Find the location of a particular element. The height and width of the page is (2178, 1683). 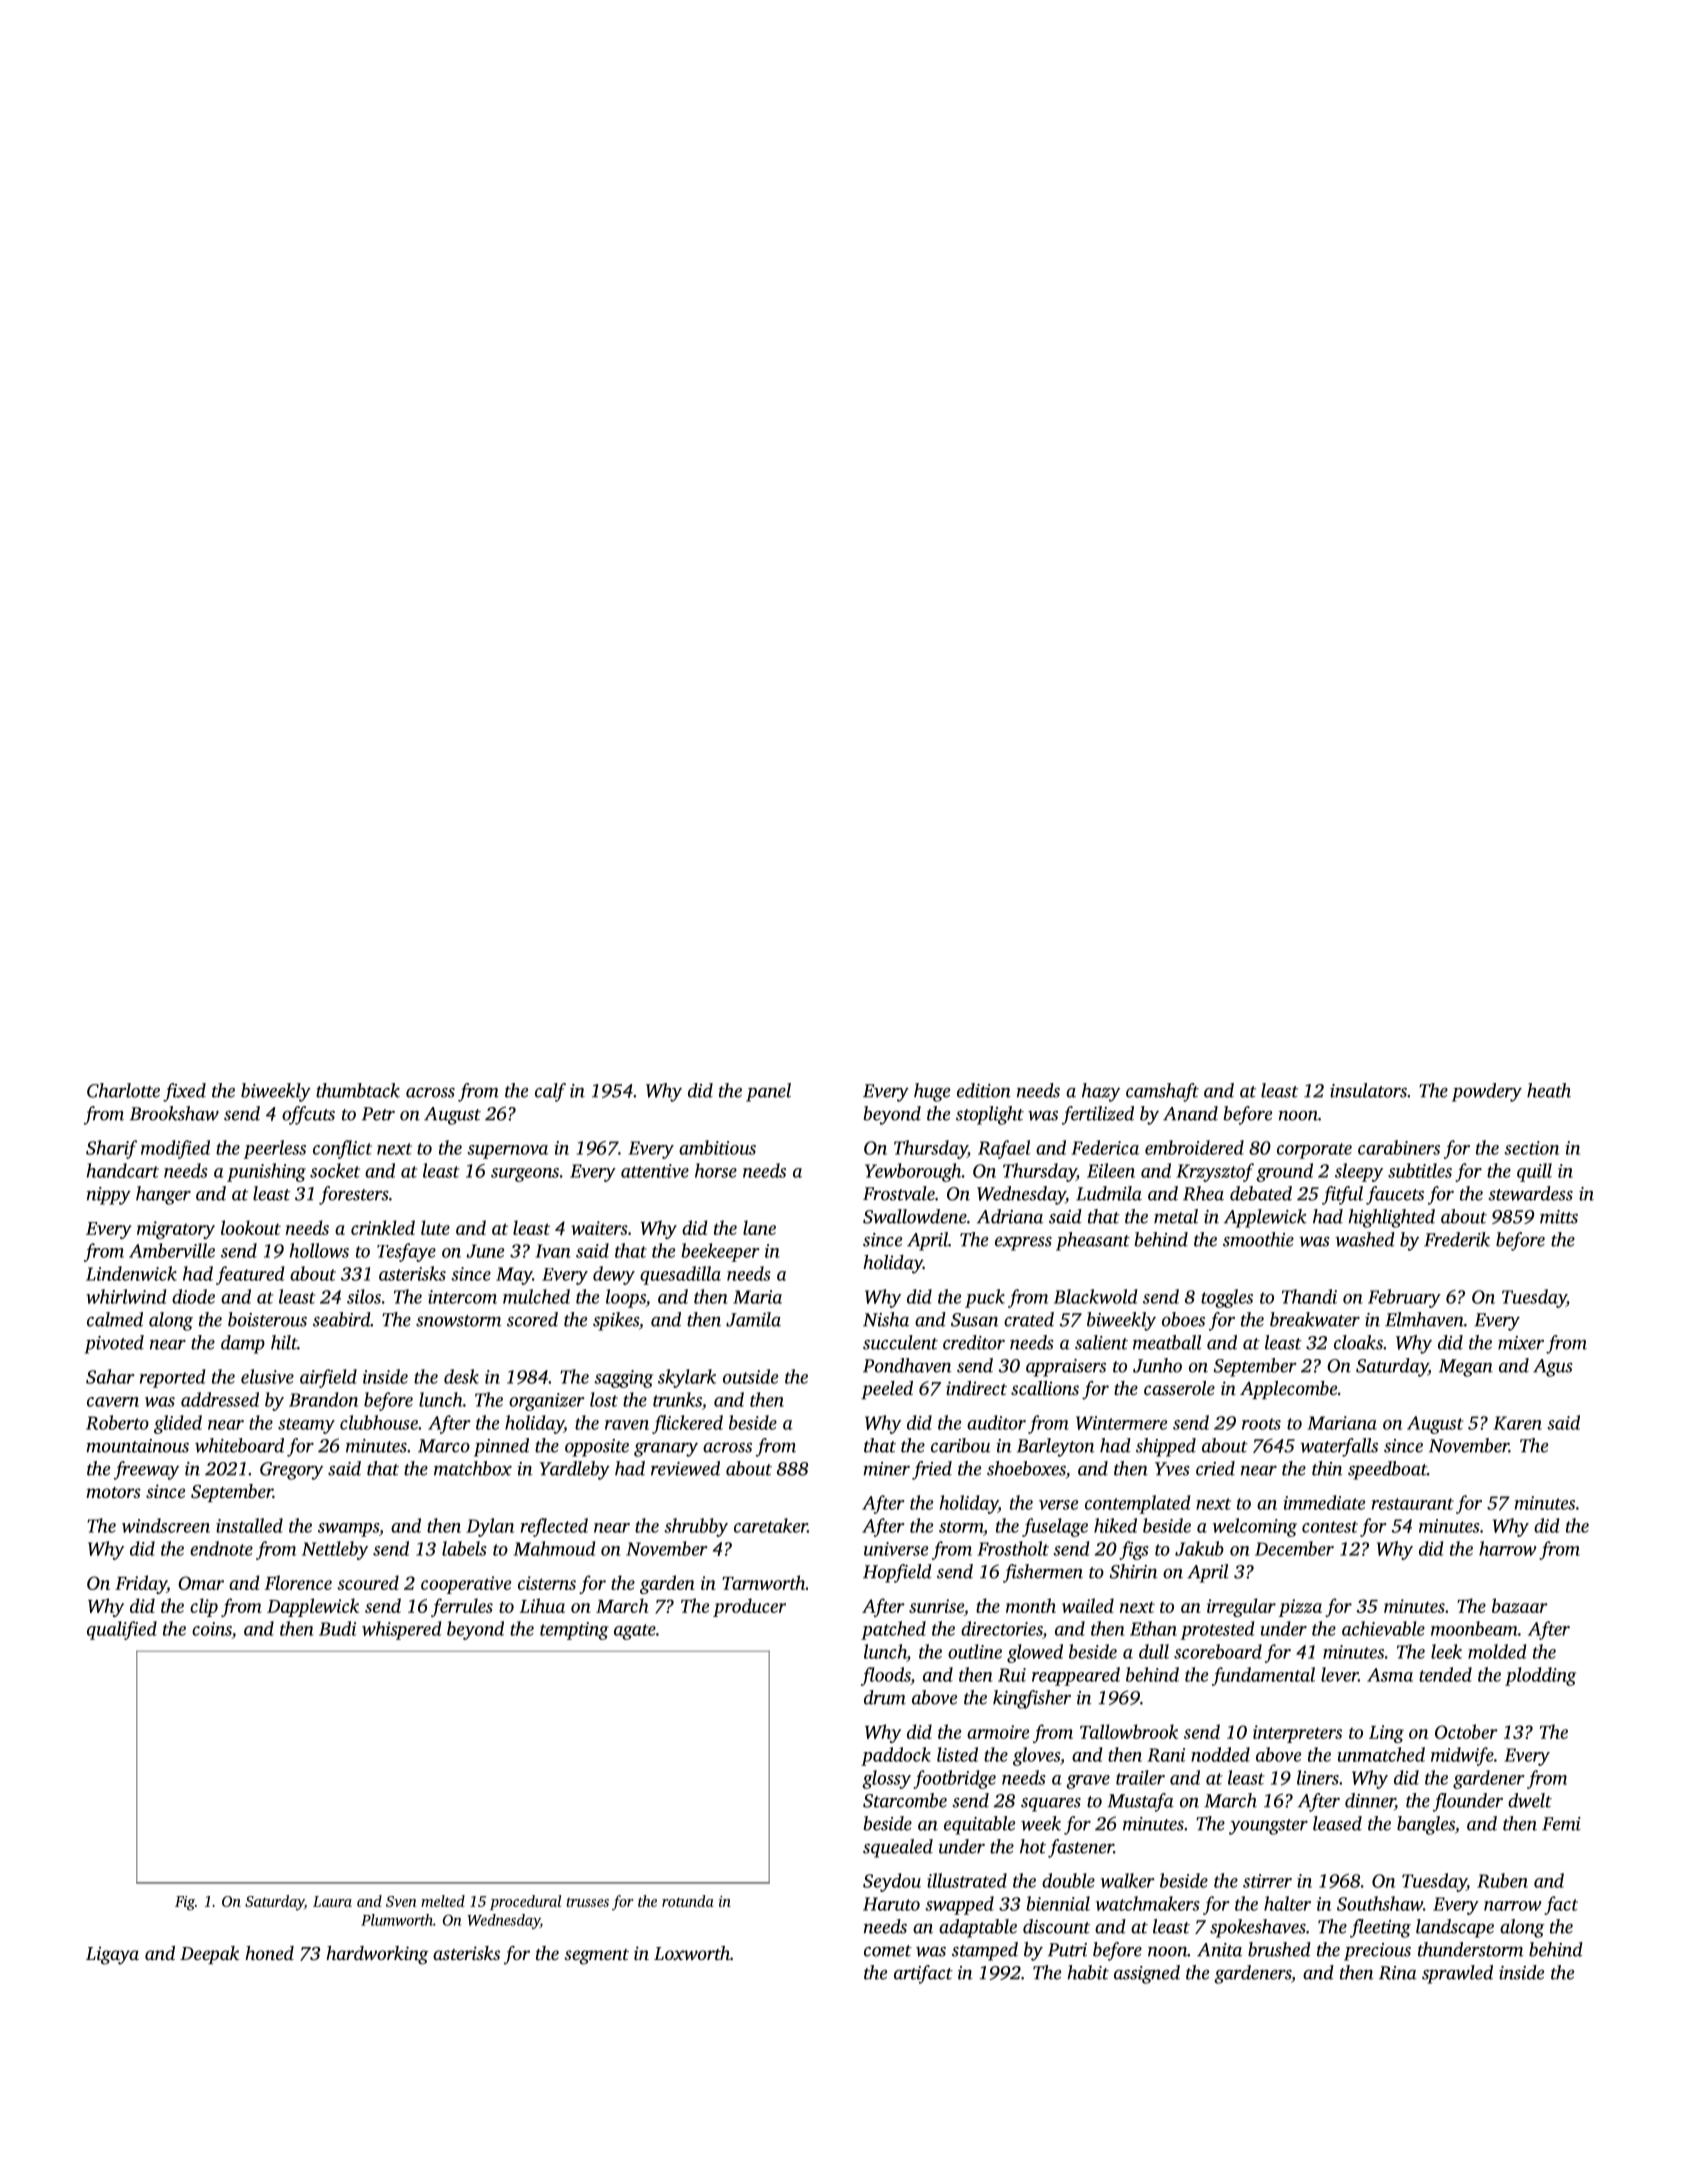

quill is located at coordinates (1534, 1172).
